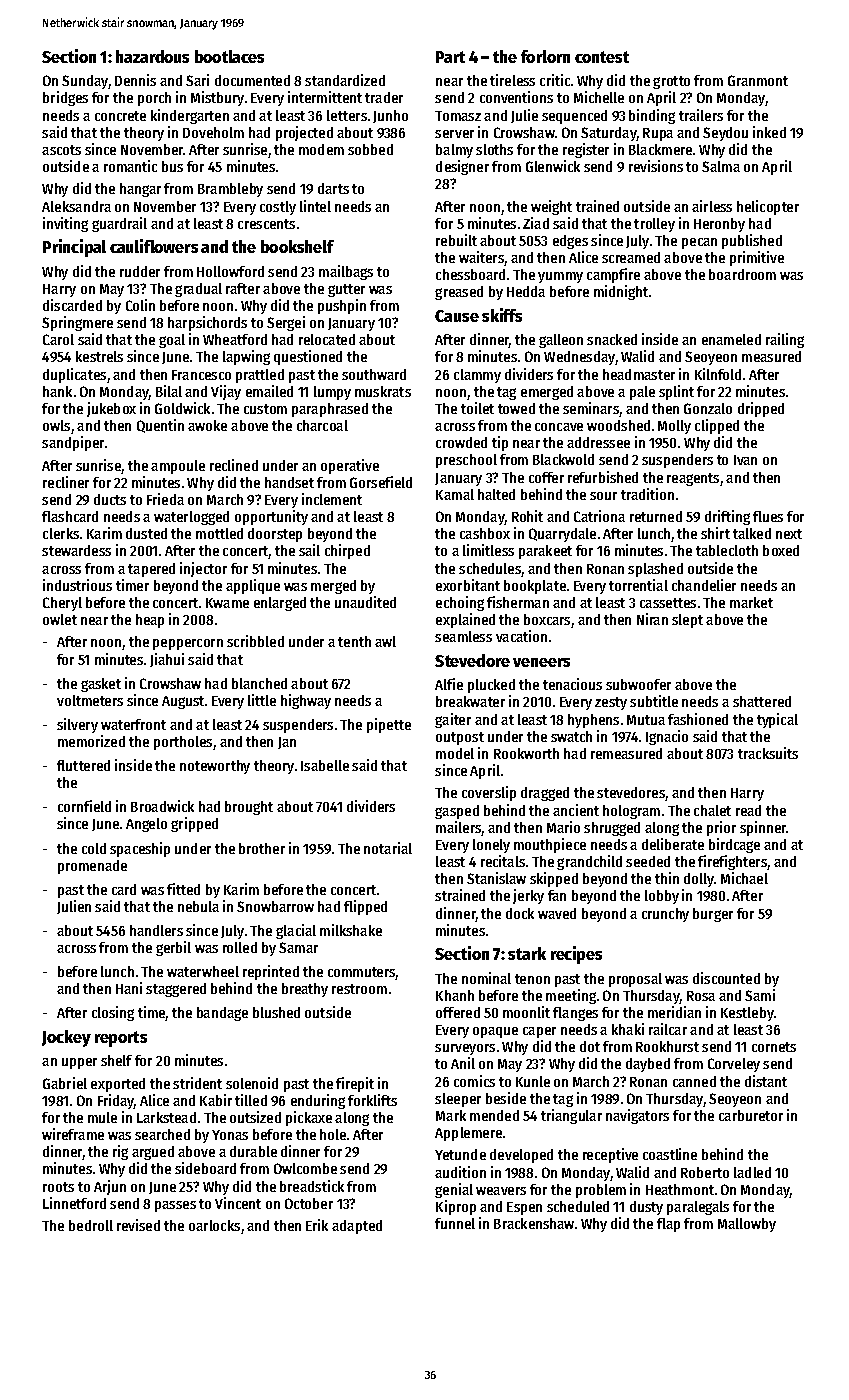 This image has height=1400, width=849. Describe the element at coordinates (717, 426) in the image. I see `clipped` at that location.
